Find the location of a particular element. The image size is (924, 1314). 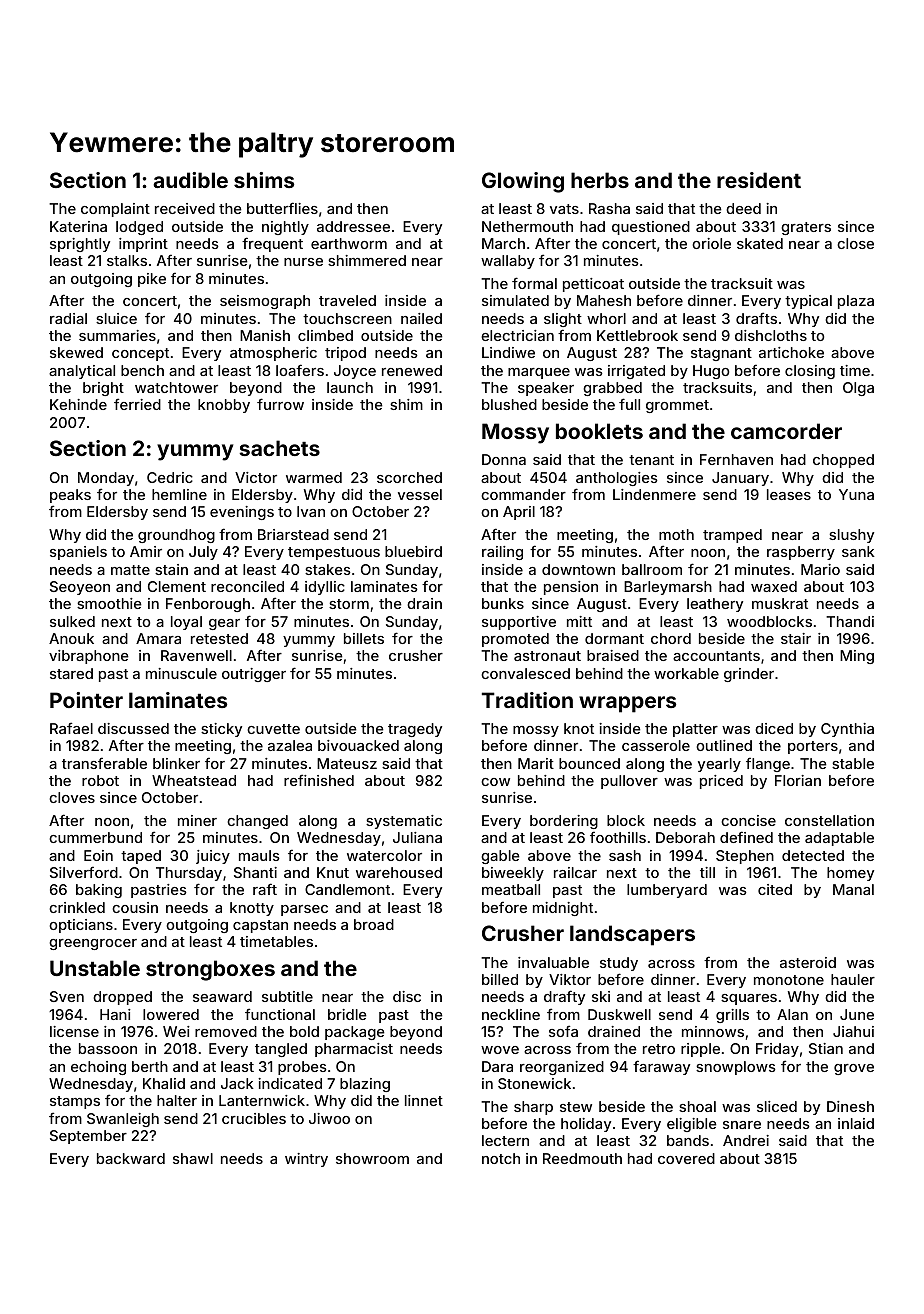

Florian is located at coordinates (798, 780).
